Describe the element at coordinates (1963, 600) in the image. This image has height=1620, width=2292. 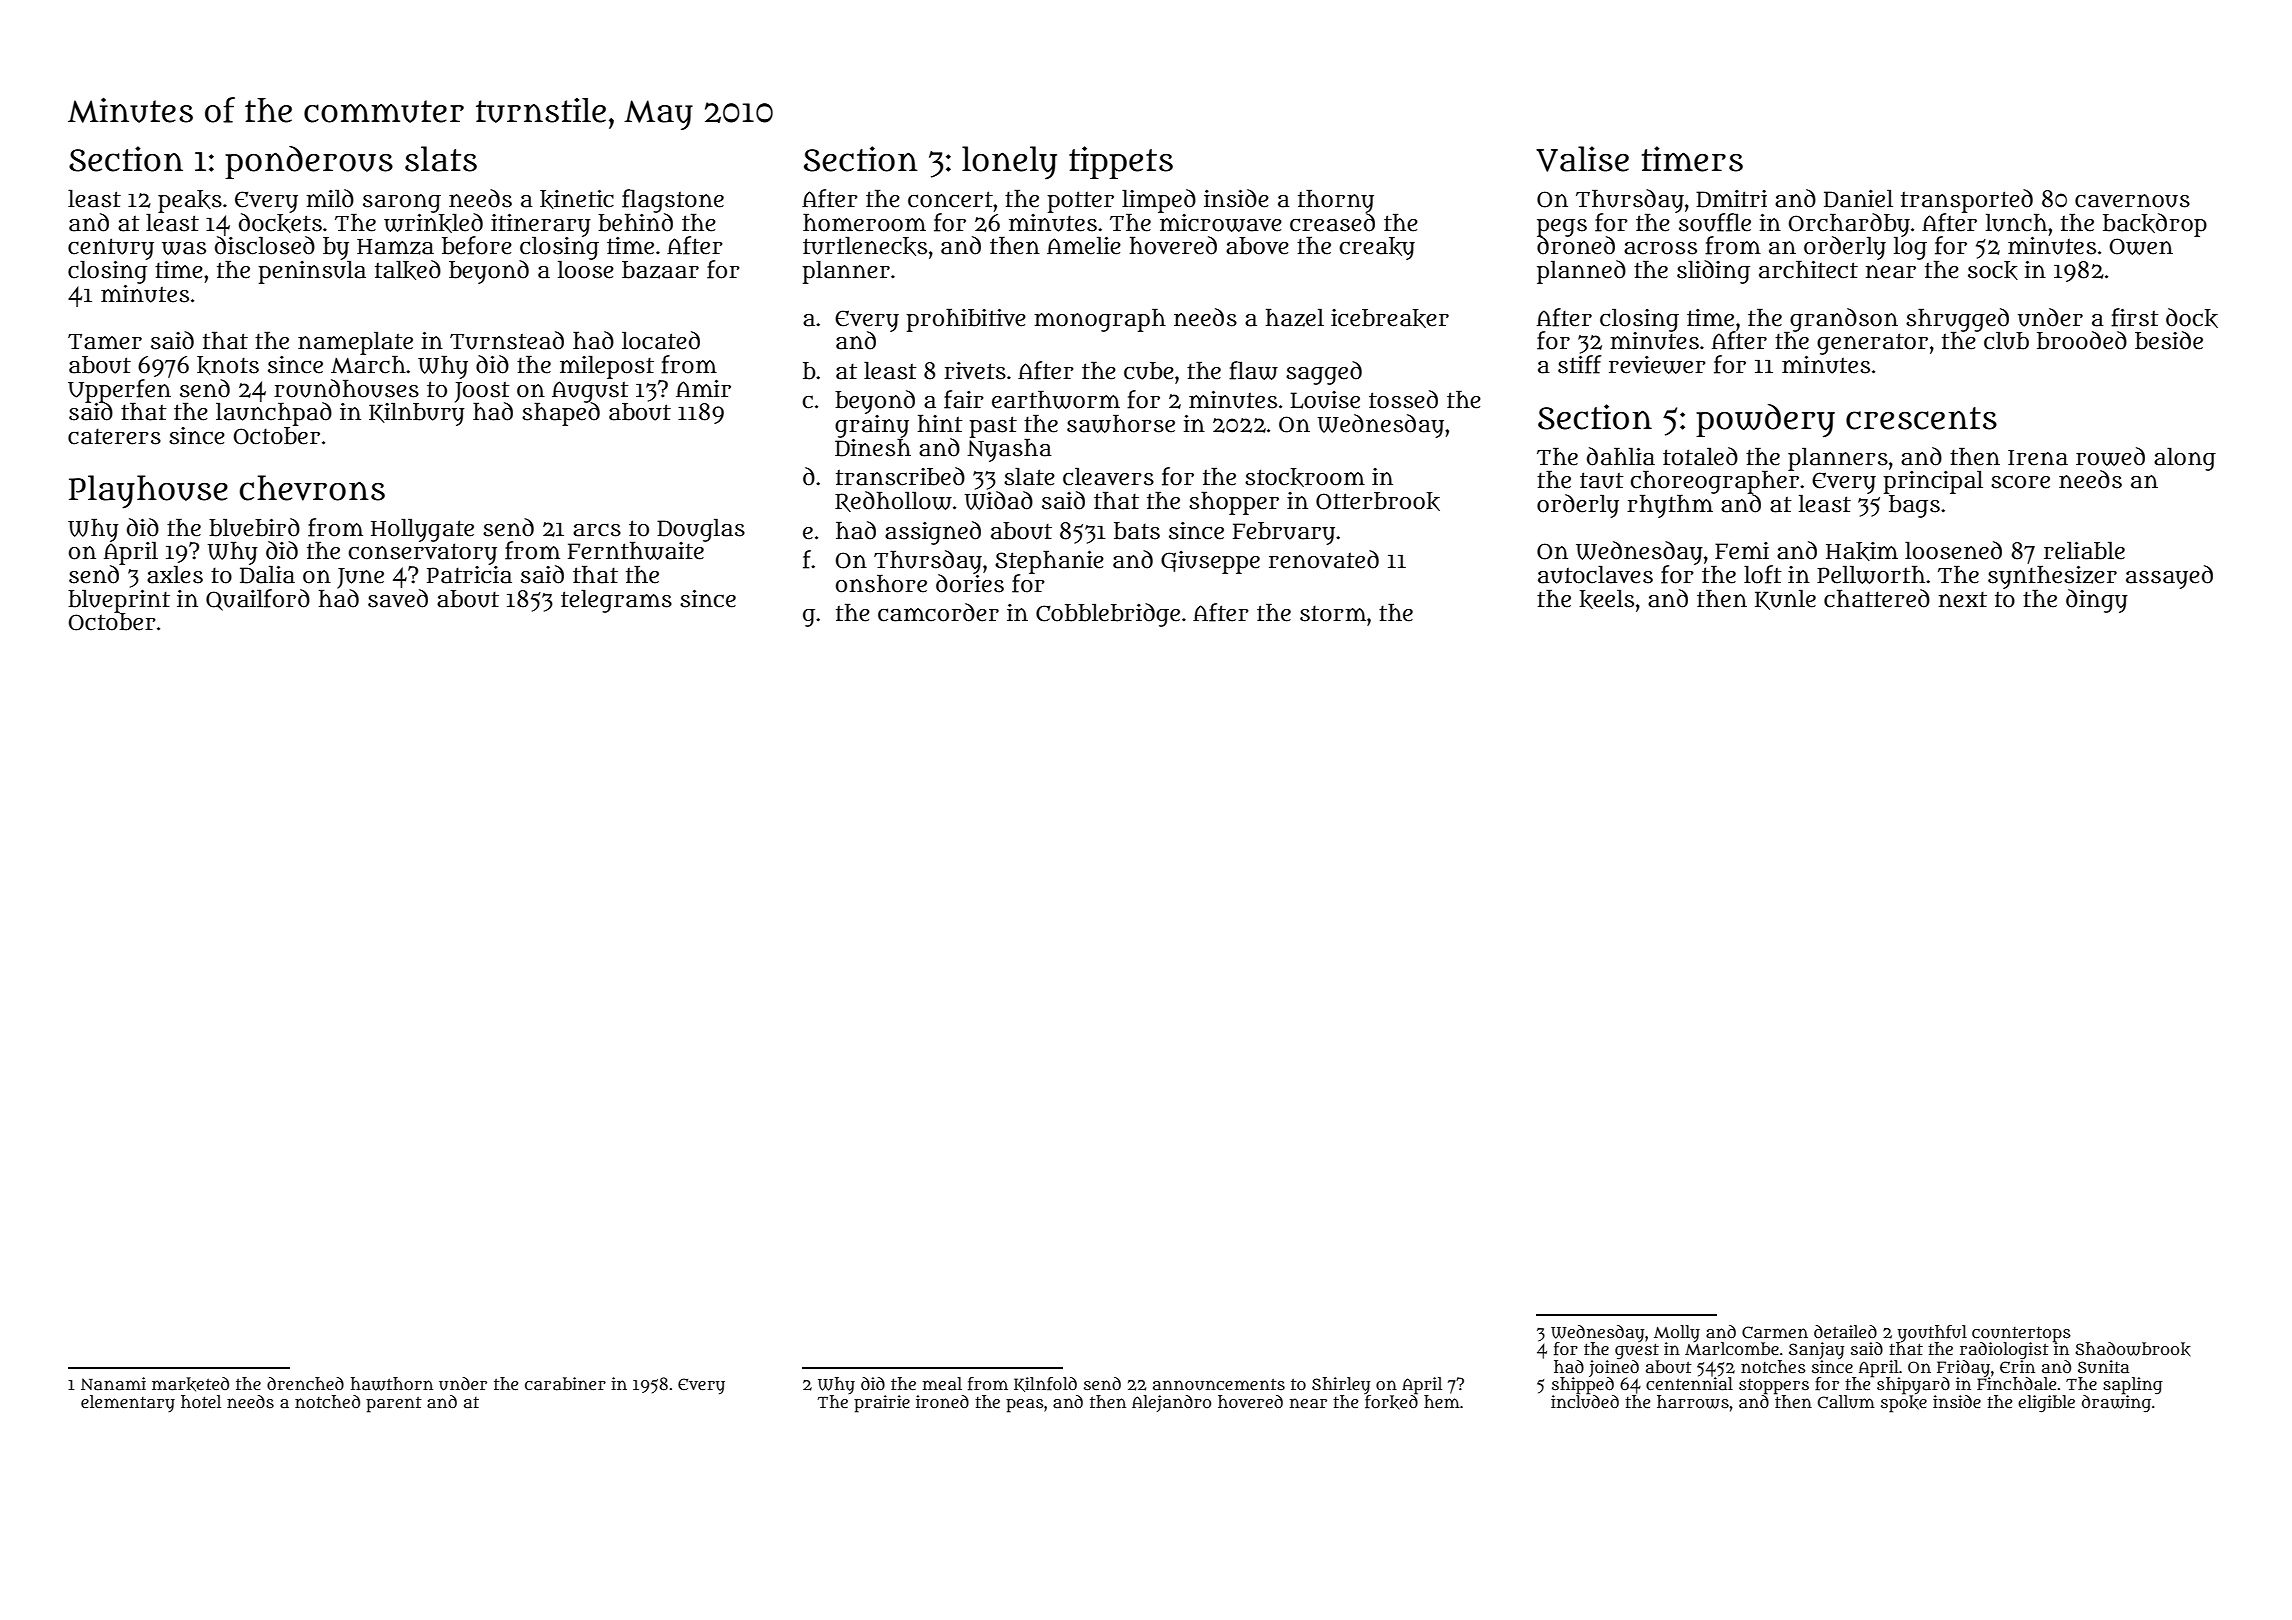
I see `next` at that location.
